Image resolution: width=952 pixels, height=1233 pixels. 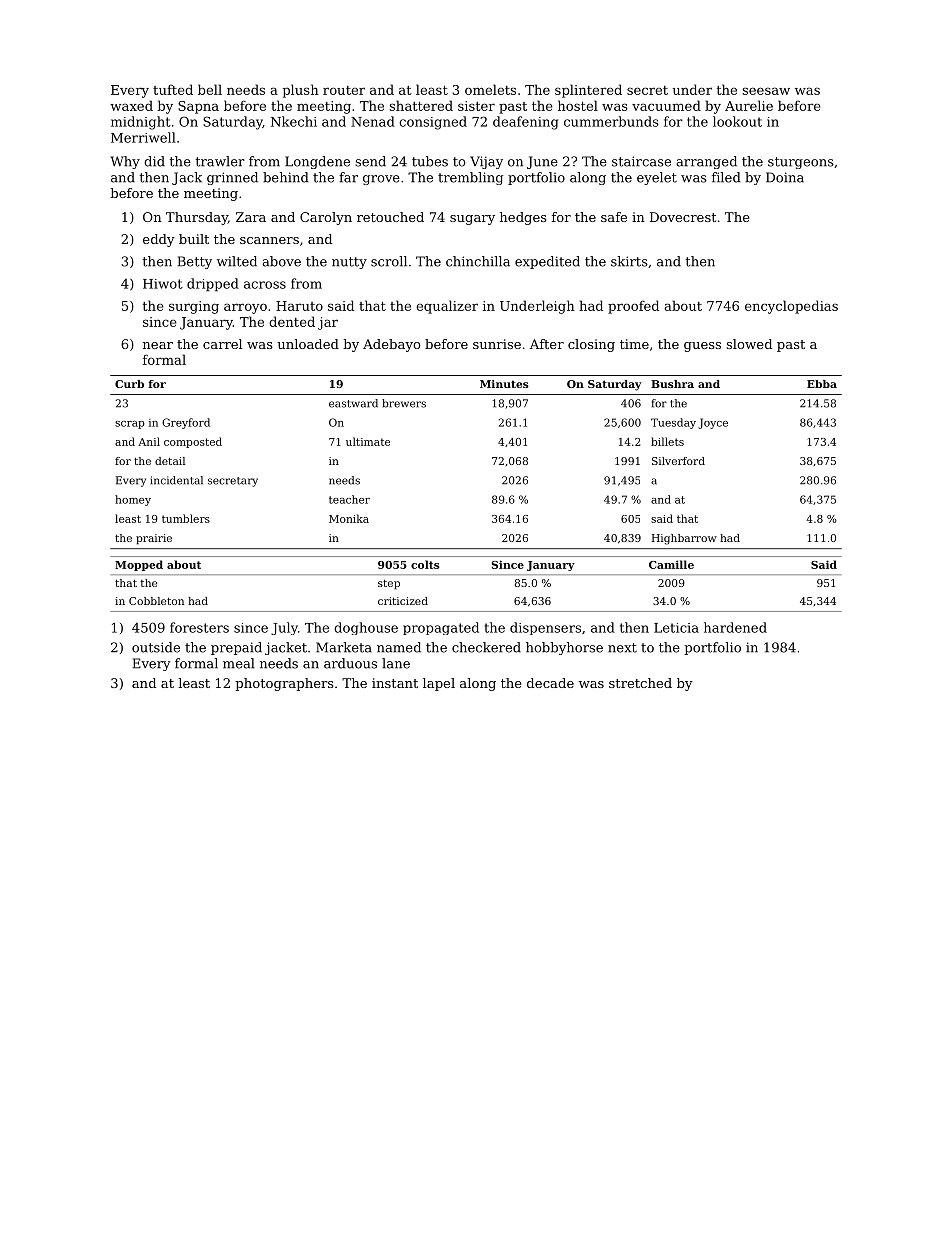 I want to click on billets, so click(x=667, y=441).
